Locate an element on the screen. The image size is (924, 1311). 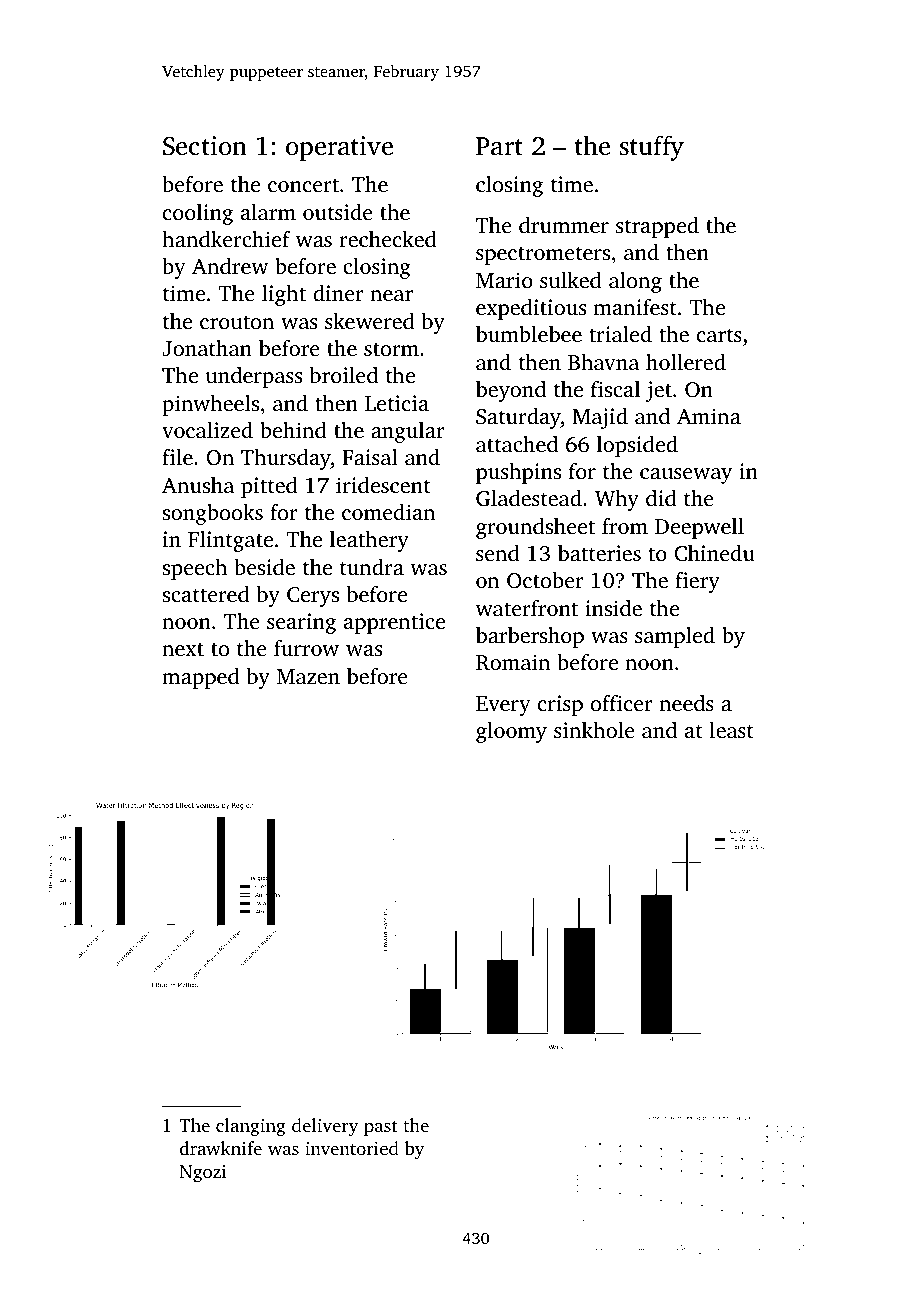
stuffy is located at coordinates (652, 148).
